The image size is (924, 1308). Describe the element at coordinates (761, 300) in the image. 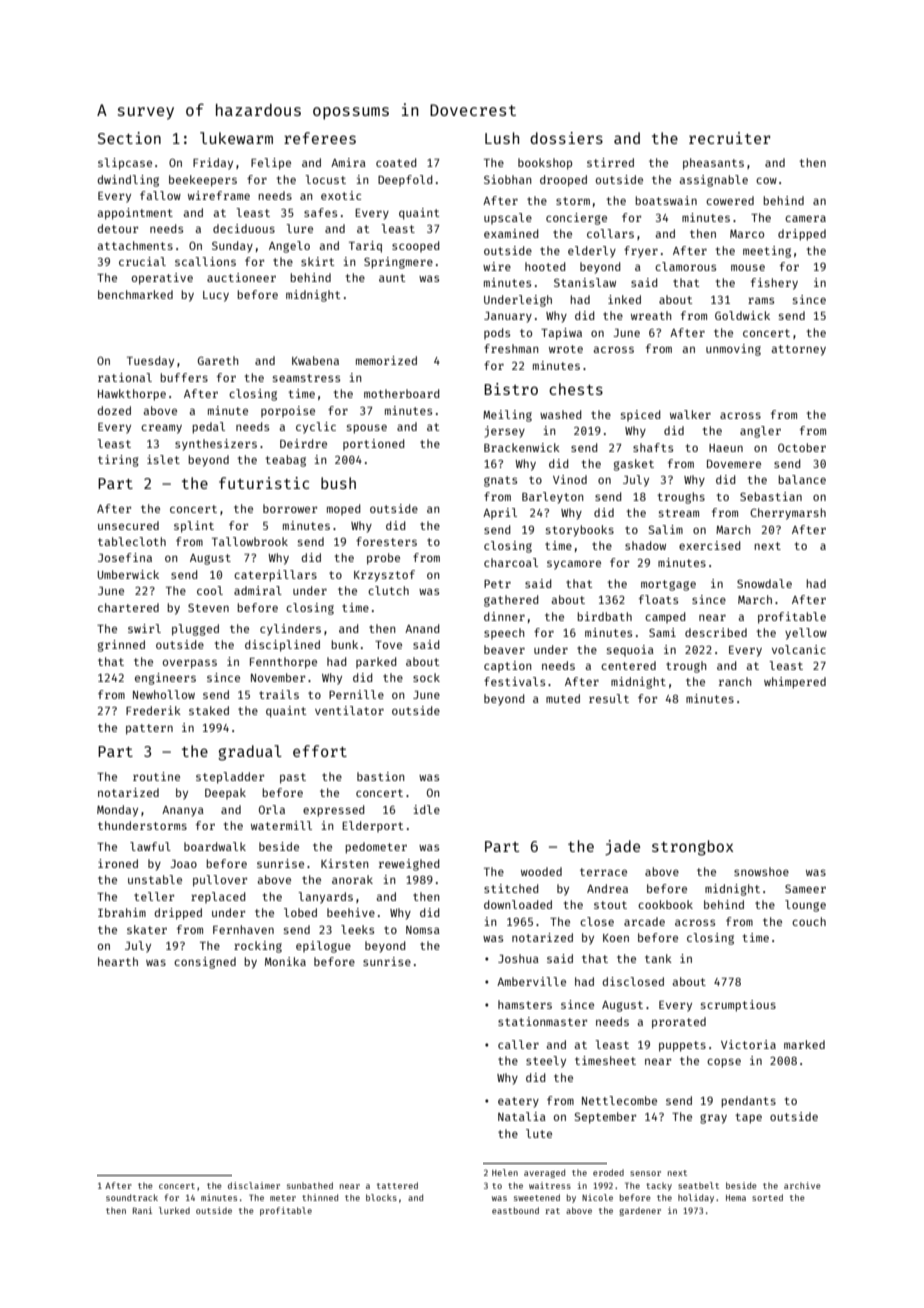

I see `rams` at that location.
